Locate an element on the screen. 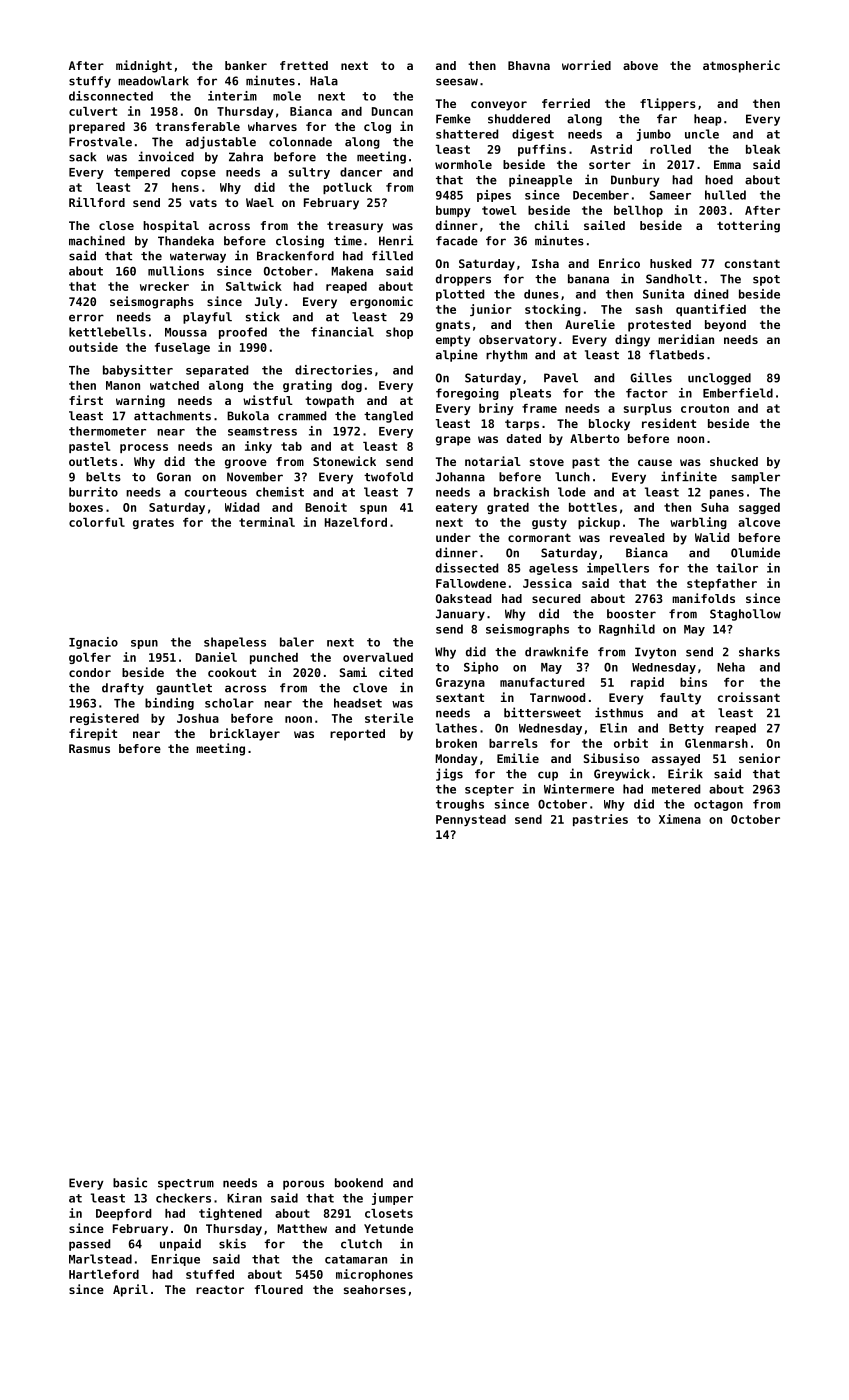 This screenshot has height=1400, width=849. dog is located at coordinates (351, 386).
